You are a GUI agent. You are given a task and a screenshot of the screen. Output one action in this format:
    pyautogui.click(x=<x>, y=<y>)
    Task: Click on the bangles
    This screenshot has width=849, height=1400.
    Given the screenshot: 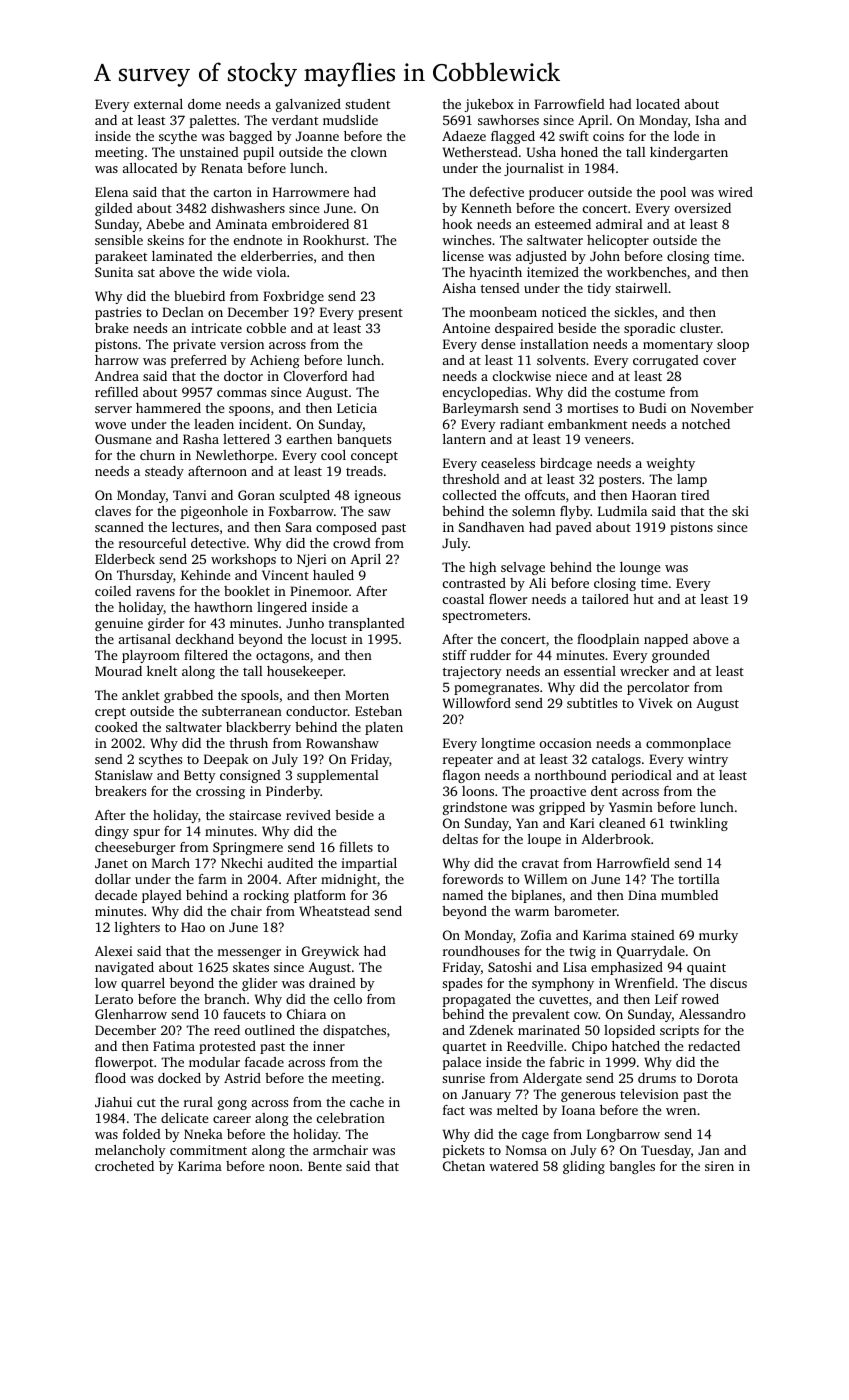 What is the action you would take?
    pyautogui.click(x=632, y=1167)
